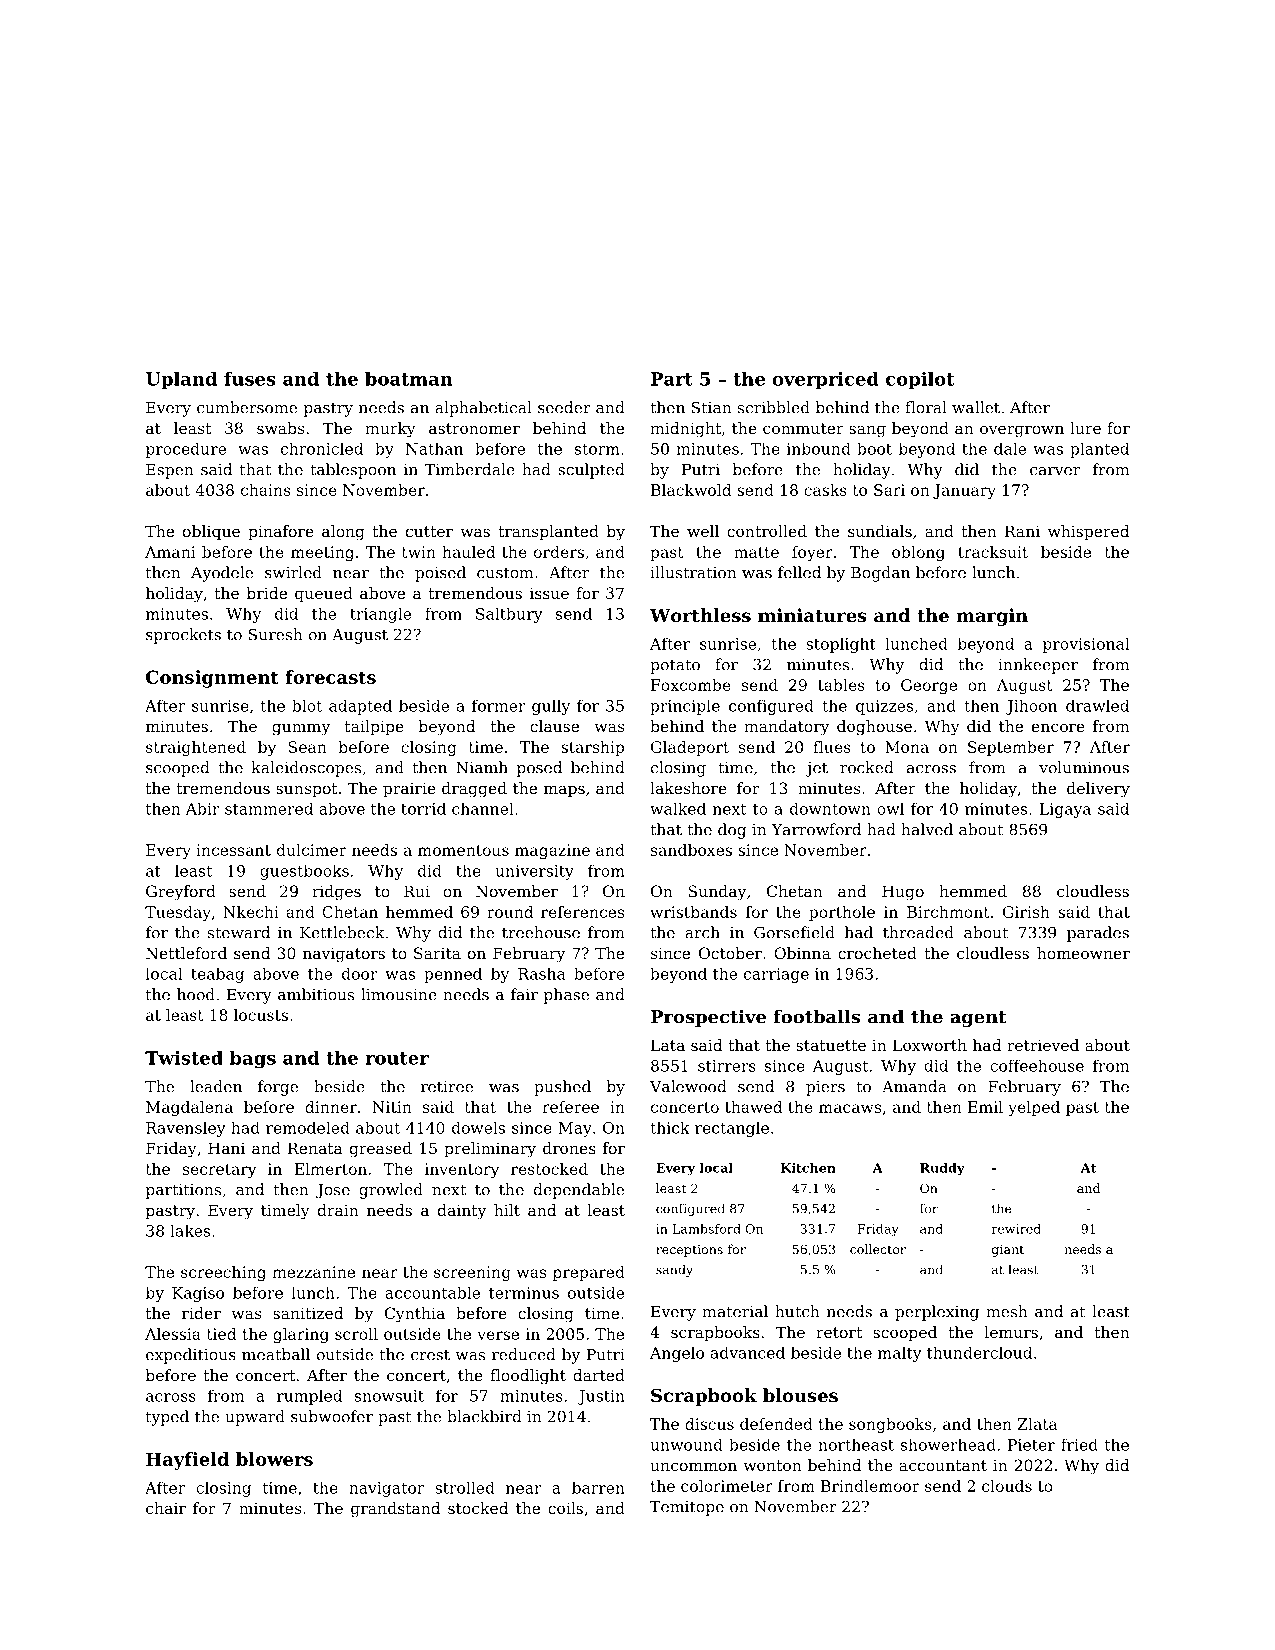 This page has height=1650, width=1275. Describe the element at coordinates (541, 974) in the page. I see `Rasha` at that location.
